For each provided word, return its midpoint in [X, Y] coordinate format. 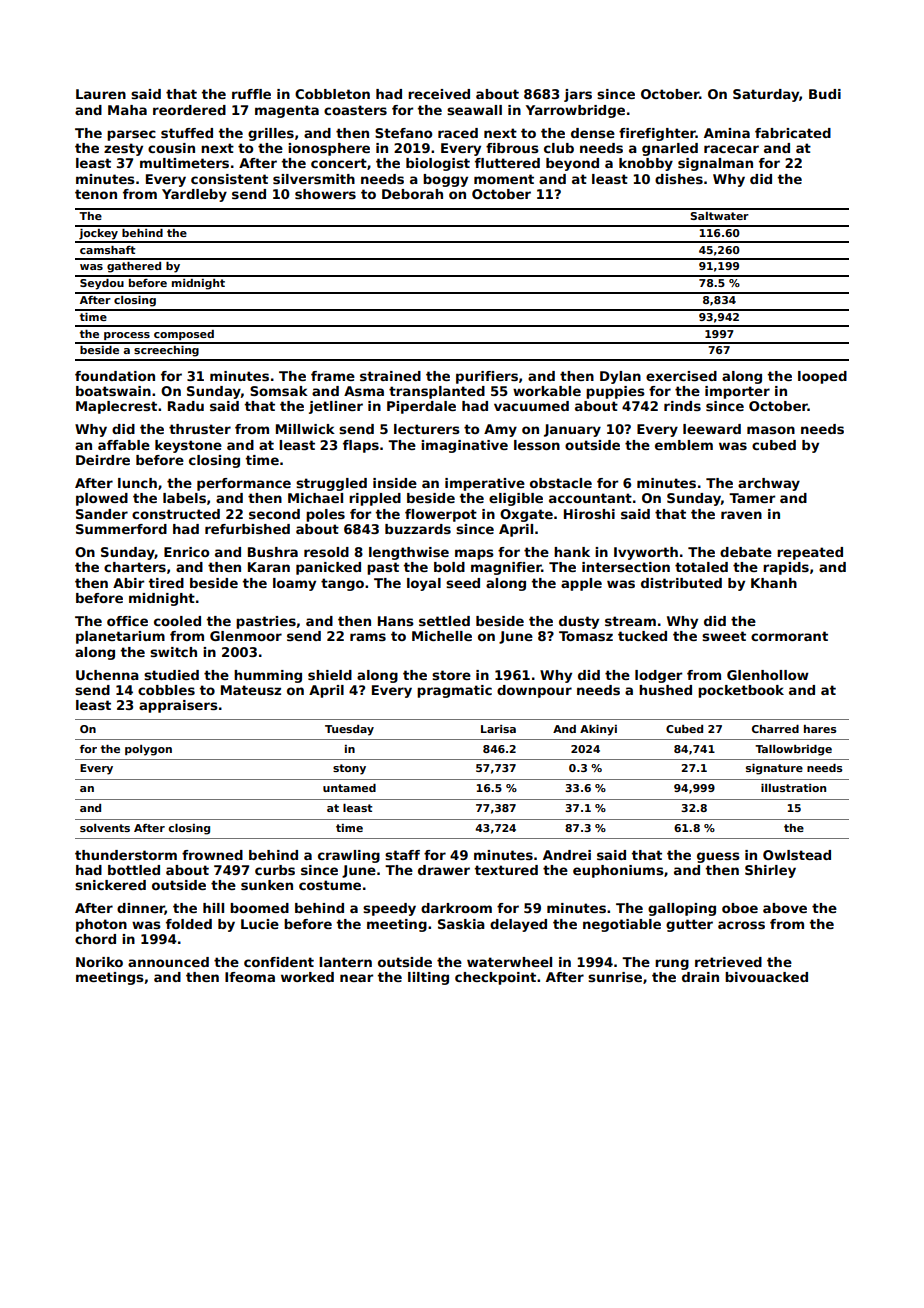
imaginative [464, 446]
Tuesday [349, 730]
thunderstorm [126, 855]
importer [737, 392]
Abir [128, 583]
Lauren [101, 94]
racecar [731, 149]
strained [390, 376]
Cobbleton [332, 94]
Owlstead [797, 855]
